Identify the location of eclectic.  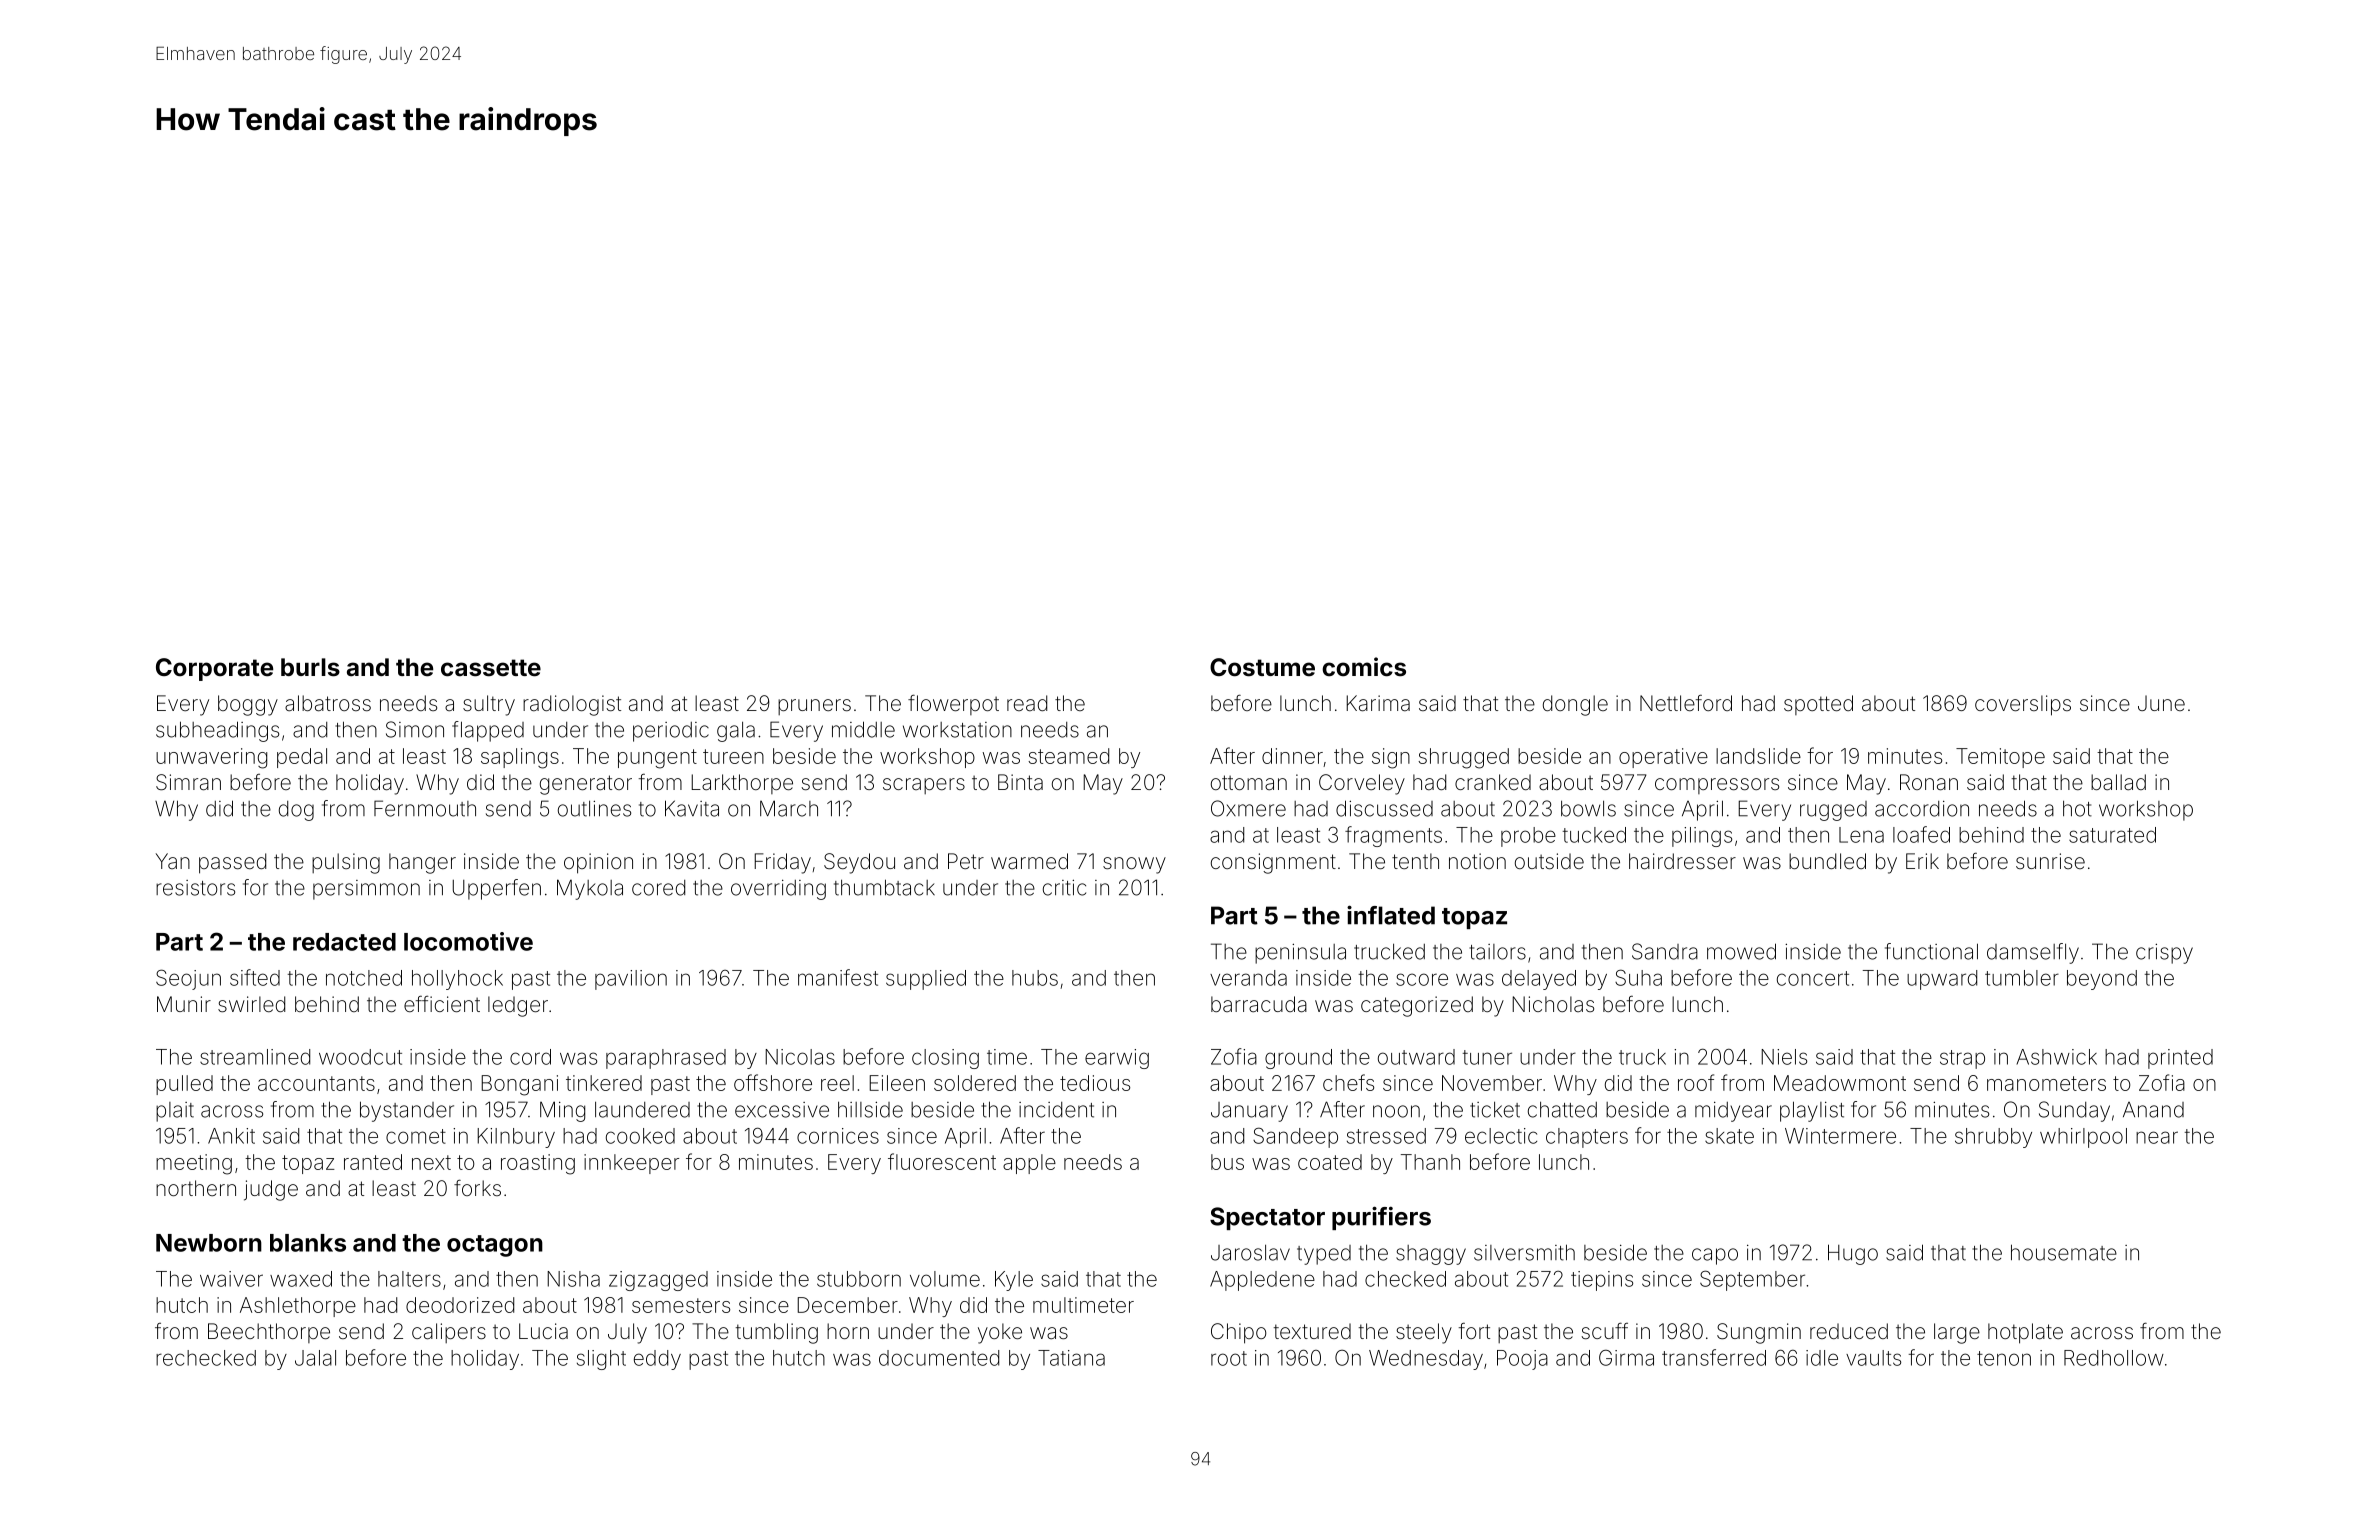
(1501, 1136).
